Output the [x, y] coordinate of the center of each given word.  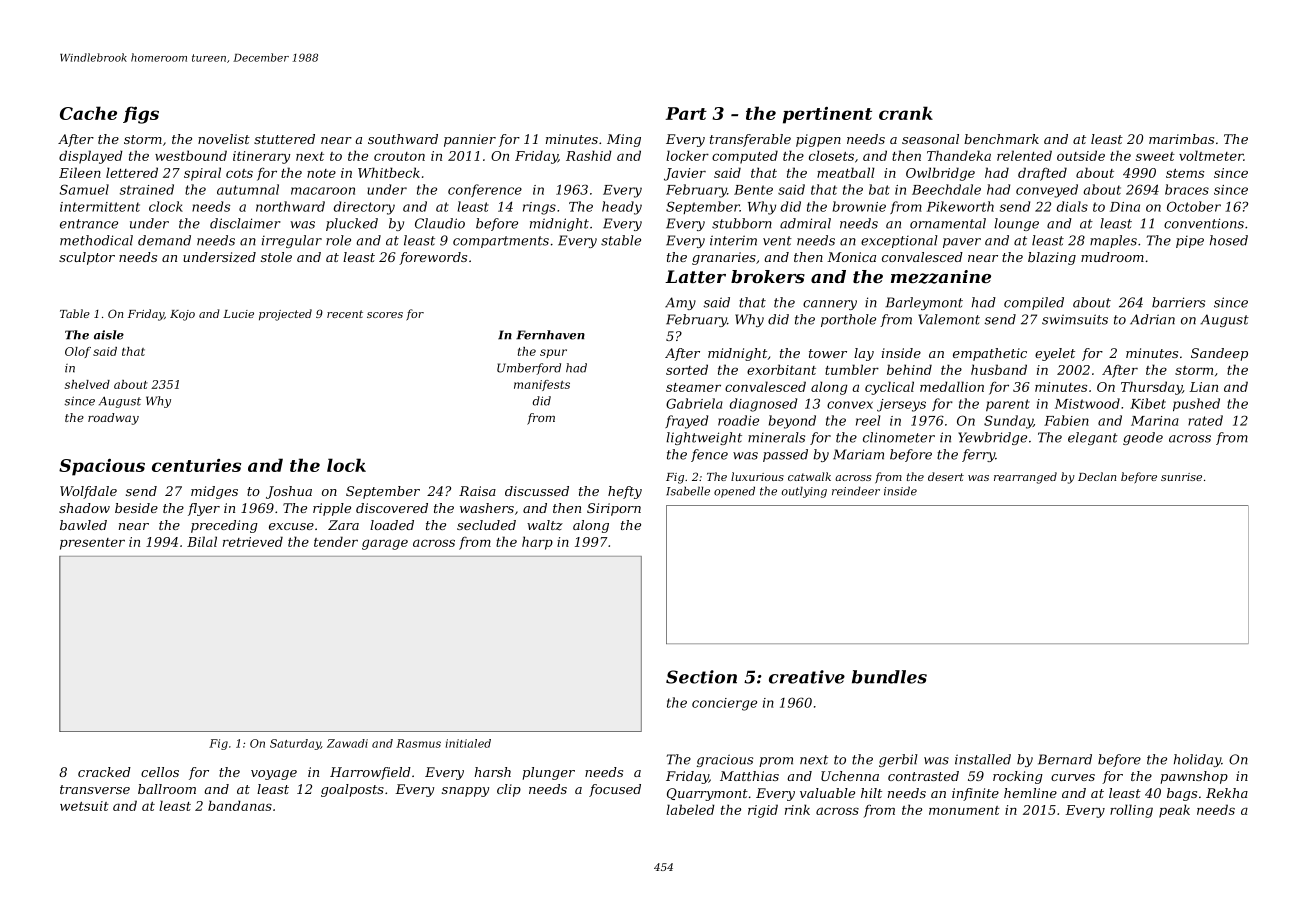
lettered [132, 172]
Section [701, 677]
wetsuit [84, 806]
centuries [196, 465]
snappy [465, 792]
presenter [92, 544]
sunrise [1181, 477]
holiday [1197, 760]
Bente [753, 190]
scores [385, 315]
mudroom [1112, 257]
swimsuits [1075, 319]
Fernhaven [550, 335]
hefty [625, 492]
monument [964, 810]
